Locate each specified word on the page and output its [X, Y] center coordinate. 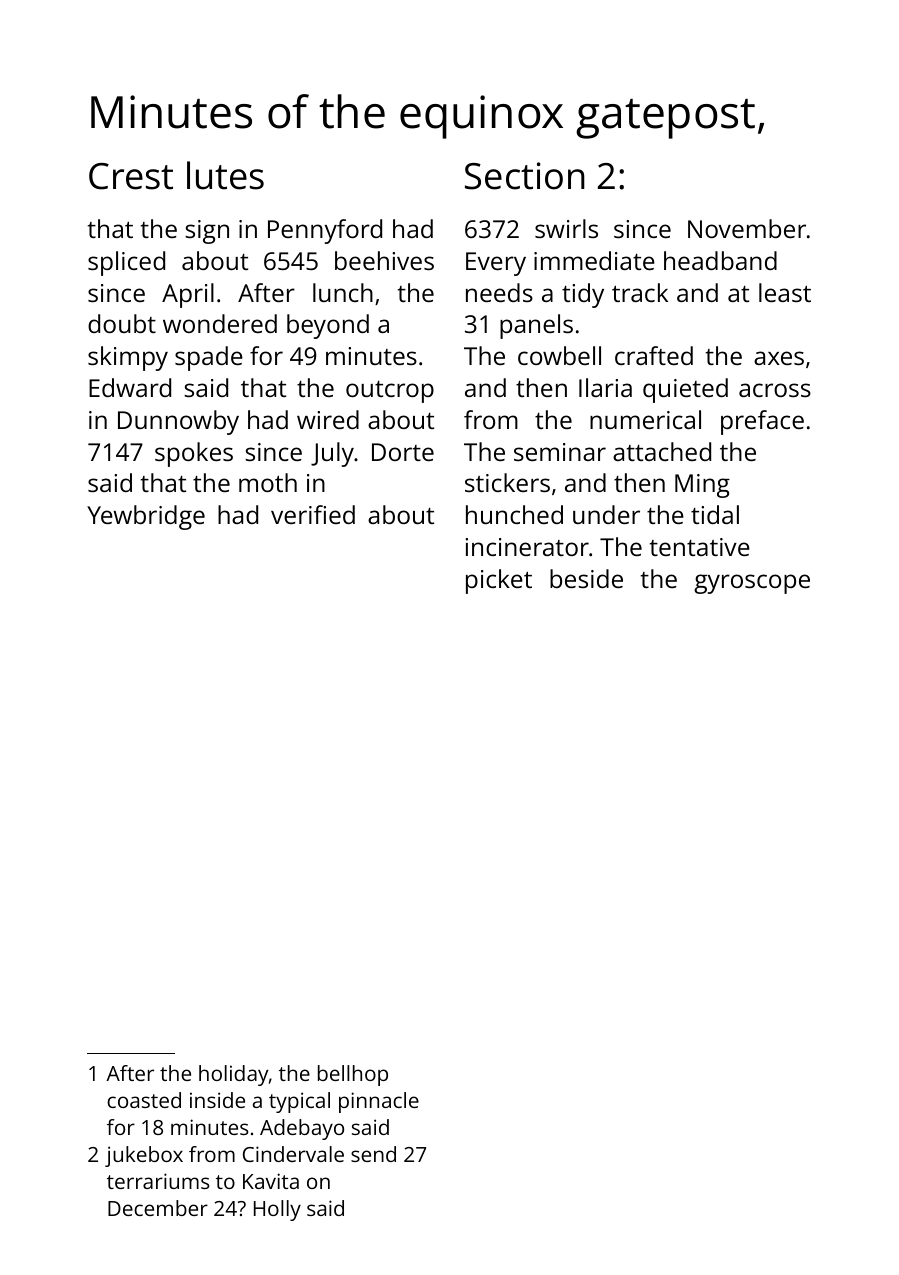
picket [499, 581]
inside [217, 1100]
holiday [233, 1075]
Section [525, 176]
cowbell [559, 355]
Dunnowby [178, 422]
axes [779, 358]
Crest [131, 176]
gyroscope [752, 584]
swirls [566, 228]
